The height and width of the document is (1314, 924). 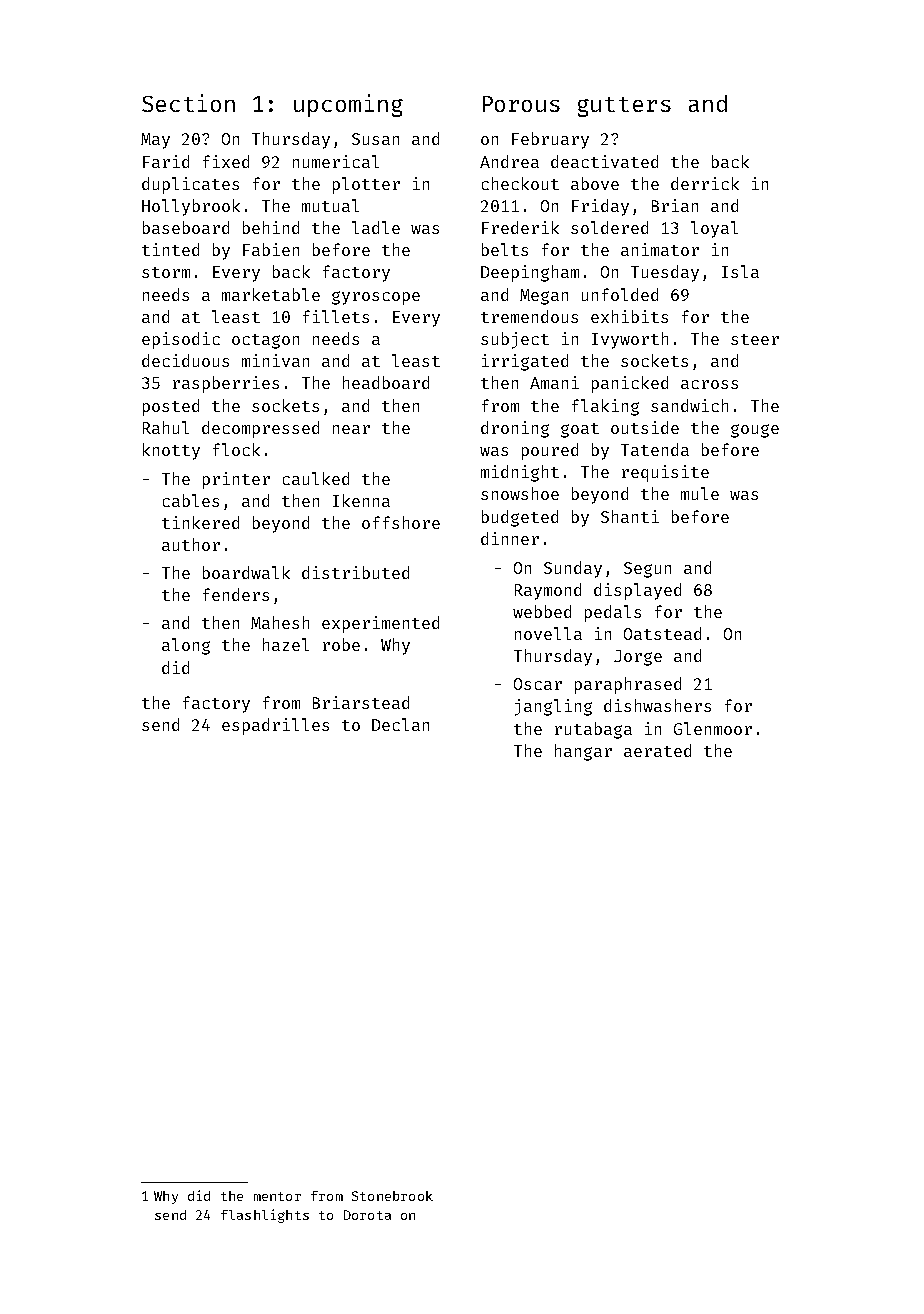 I want to click on along, so click(x=186, y=646).
